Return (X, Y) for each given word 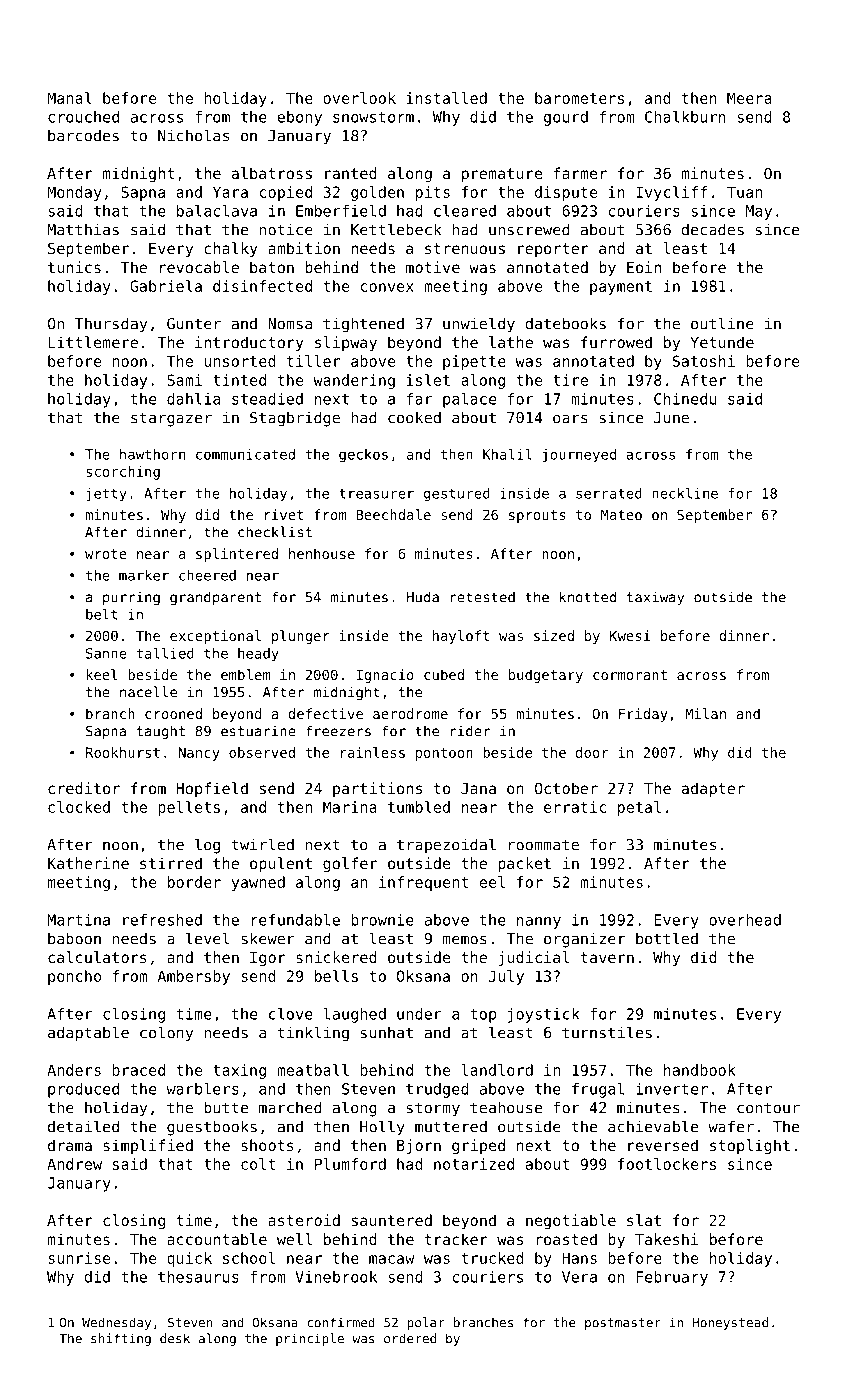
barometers (579, 98)
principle (310, 1339)
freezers (338, 731)
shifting (121, 1339)
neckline (685, 493)
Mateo (621, 514)
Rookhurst (123, 752)
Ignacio (385, 676)
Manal (69, 98)
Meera (749, 98)
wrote (106, 554)
